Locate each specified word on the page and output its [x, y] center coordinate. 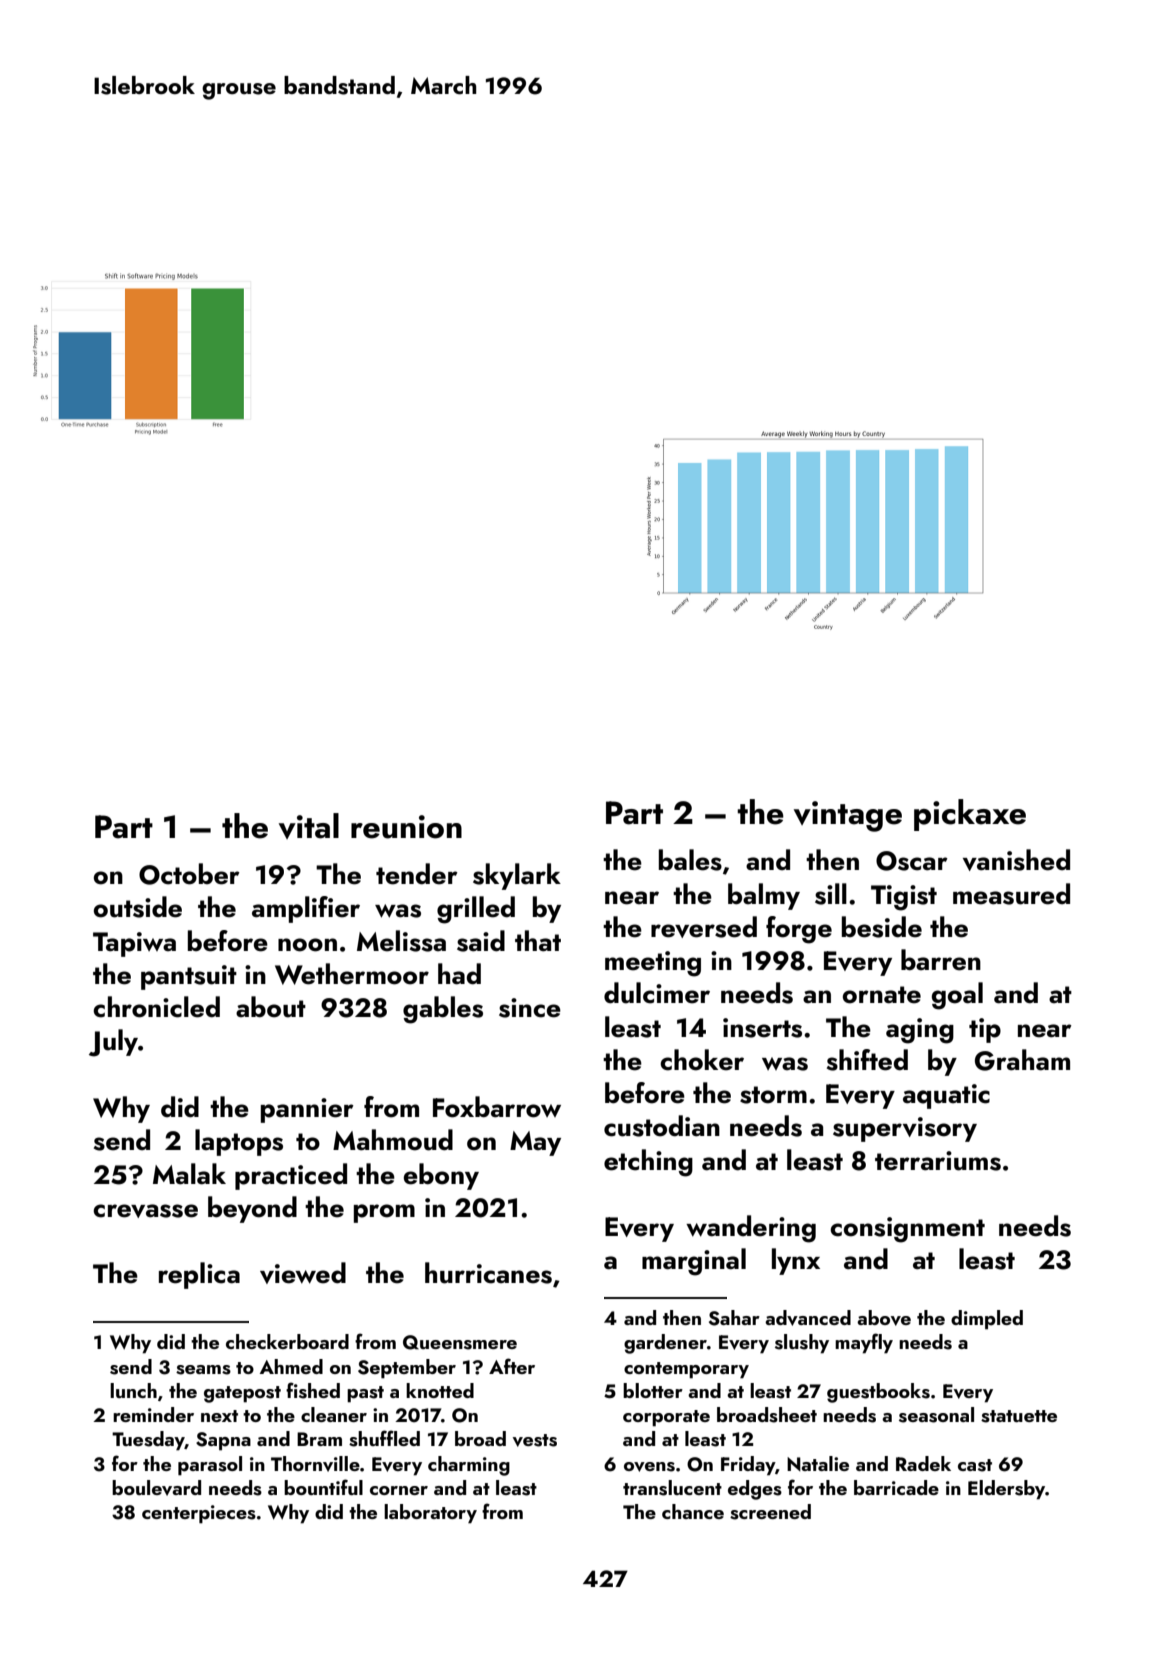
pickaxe [970, 815]
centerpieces [199, 1514]
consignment [907, 1230]
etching [648, 1163]
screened [770, 1512]
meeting [653, 964]
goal [957, 996]
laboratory [430, 1514]
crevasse [145, 1211]
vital [309, 826]
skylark [517, 876]
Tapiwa [134, 944]
